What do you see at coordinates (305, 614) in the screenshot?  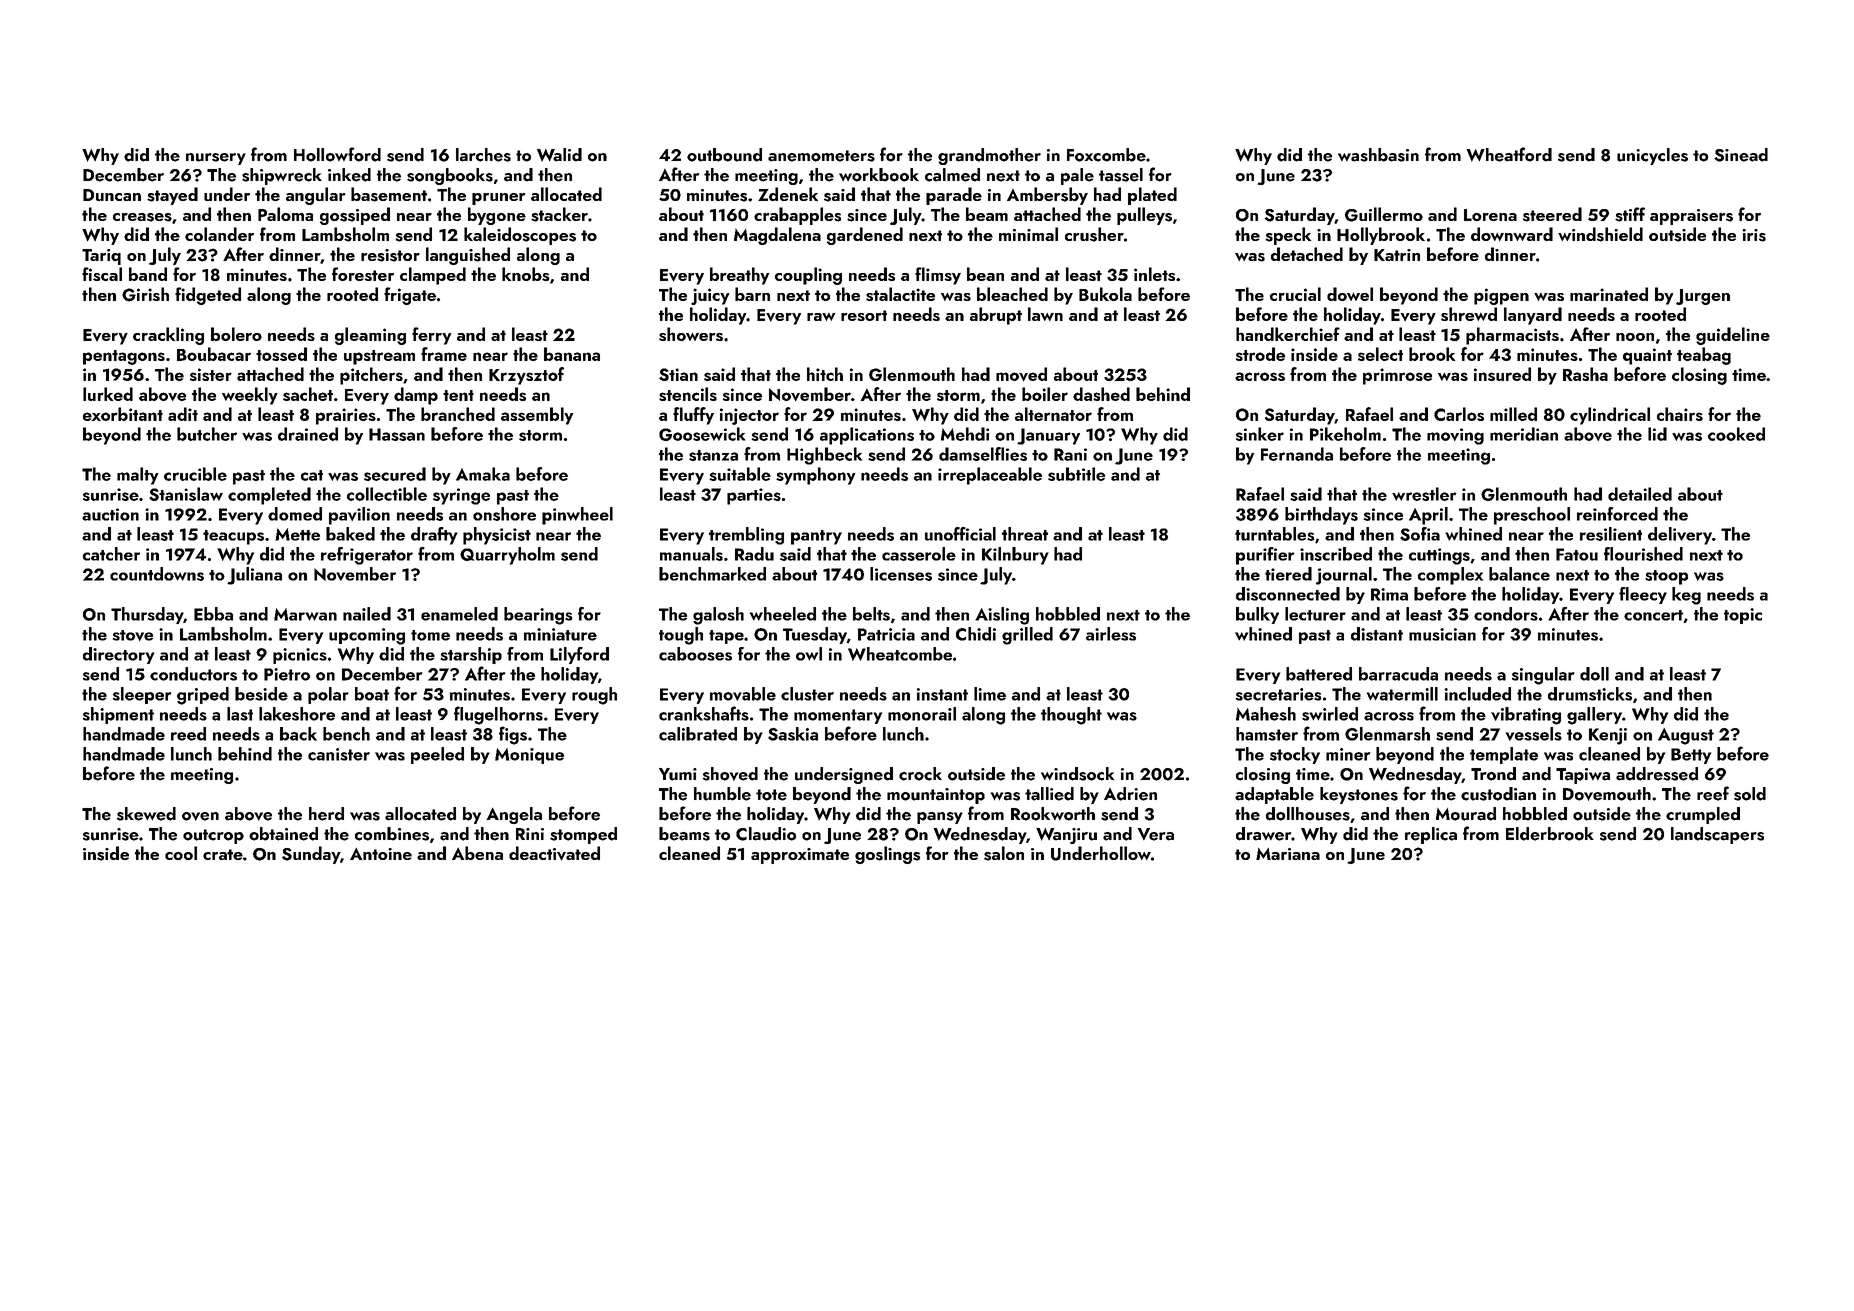 I see `Marwan` at bounding box center [305, 614].
